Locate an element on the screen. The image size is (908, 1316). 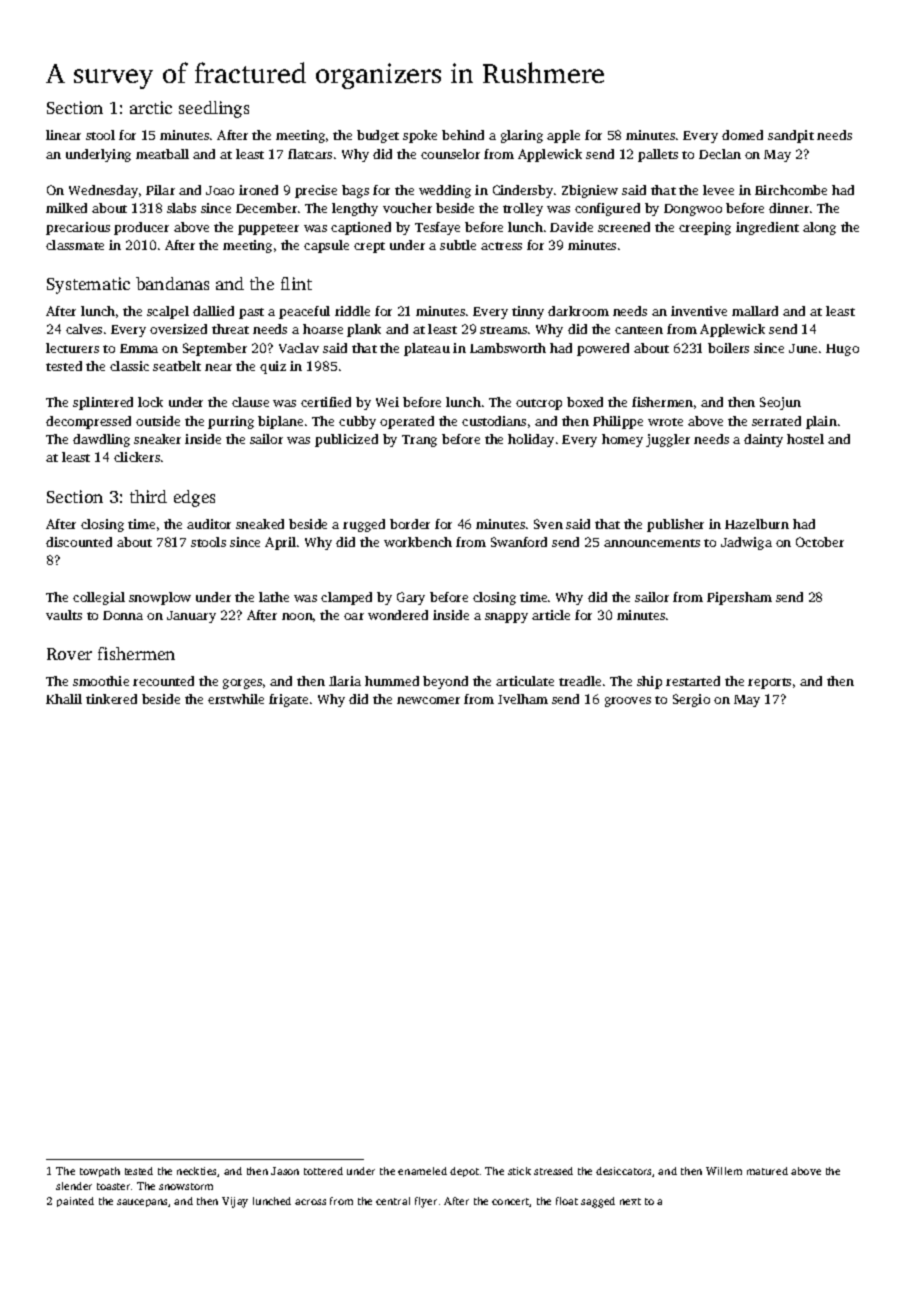
sandpit is located at coordinates (791, 136).
